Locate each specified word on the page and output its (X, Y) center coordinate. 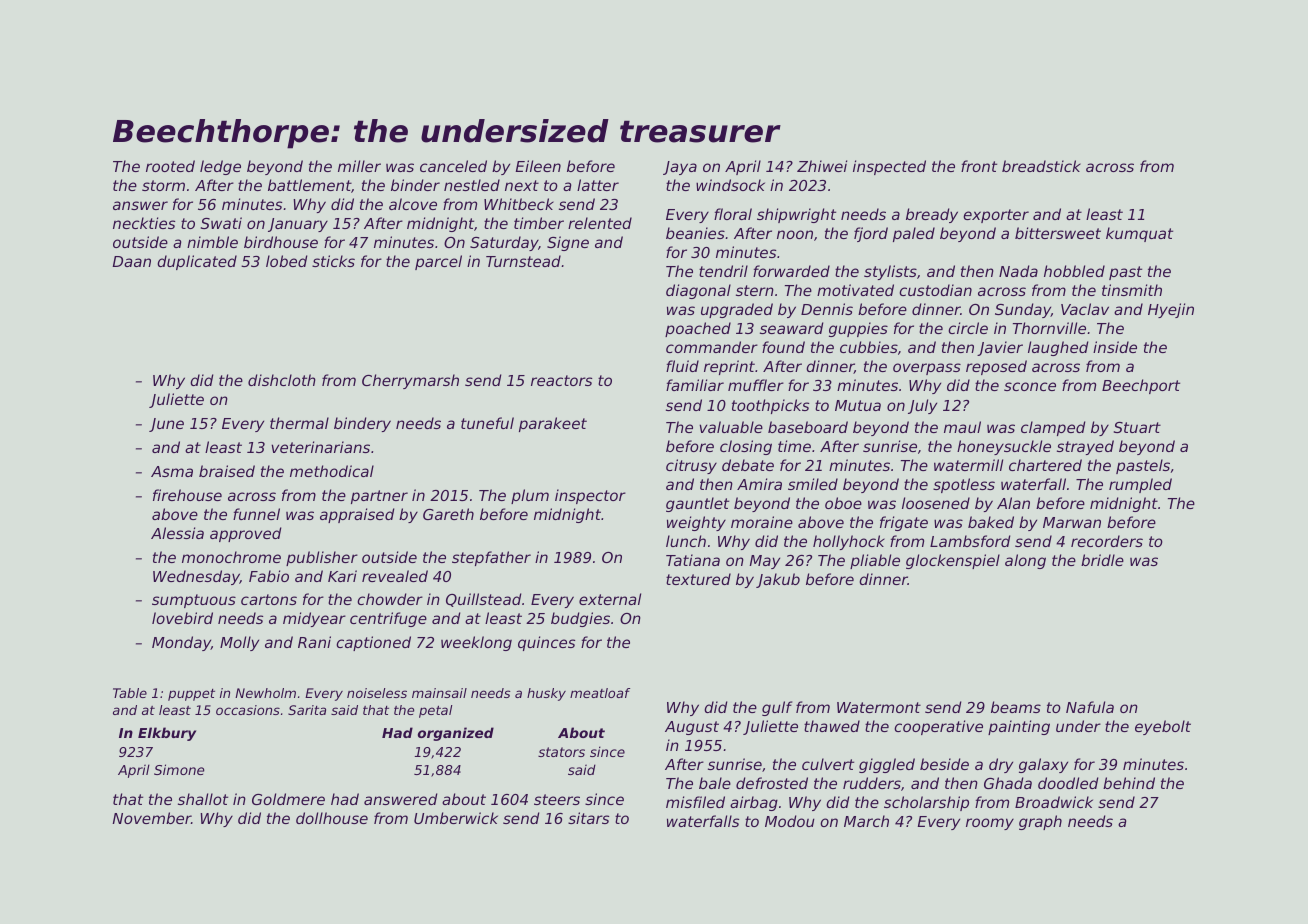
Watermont (879, 707)
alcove (413, 204)
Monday (181, 643)
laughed (1058, 348)
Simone (179, 769)
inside (1115, 347)
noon (795, 234)
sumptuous (194, 601)
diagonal (698, 291)
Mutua (858, 405)
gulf (777, 708)
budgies (580, 619)
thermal (299, 423)
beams (1016, 707)
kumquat (1139, 234)
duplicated (197, 262)
